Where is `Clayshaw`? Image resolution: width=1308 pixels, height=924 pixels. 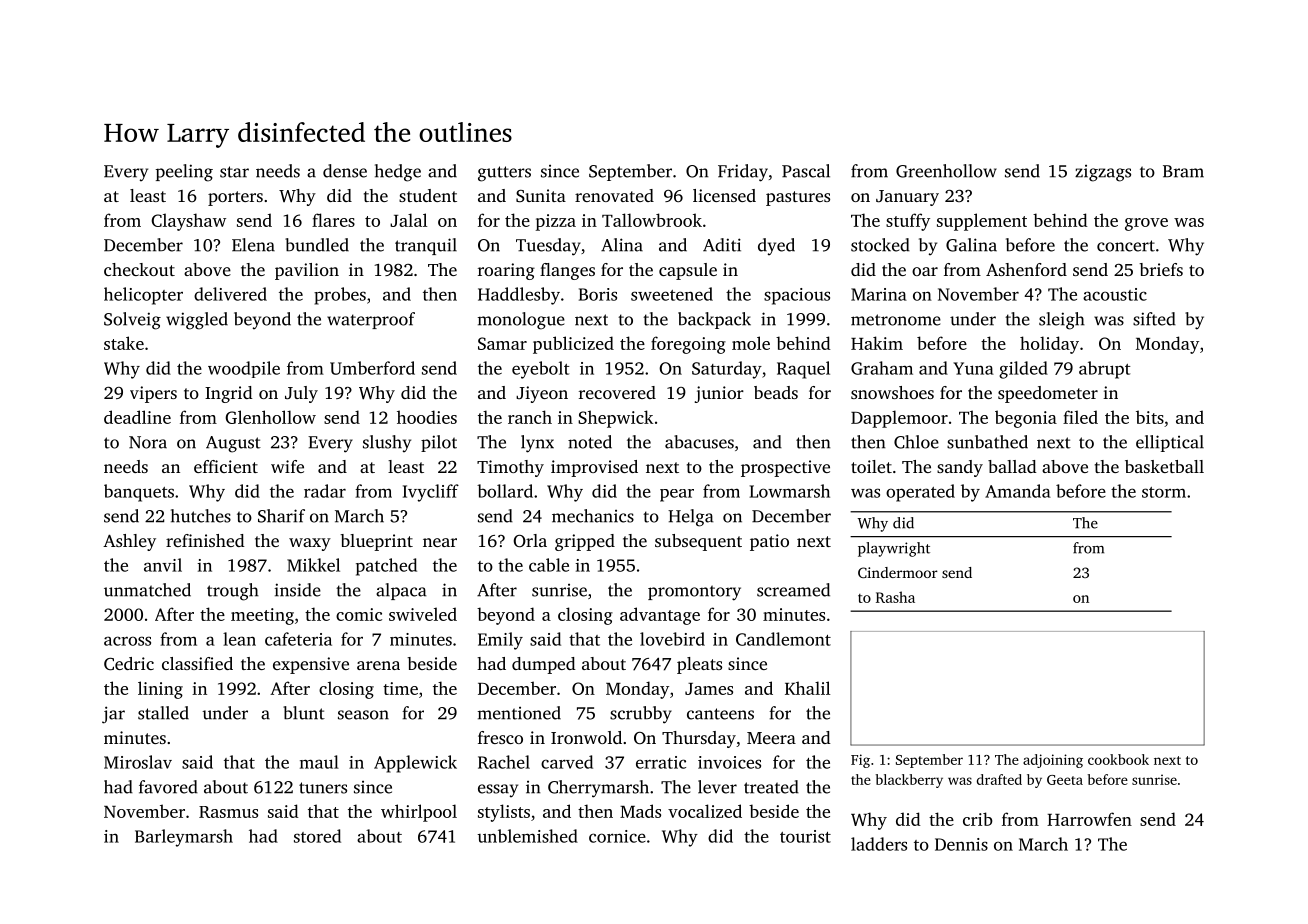
Clayshaw is located at coordinates (188, 222).
